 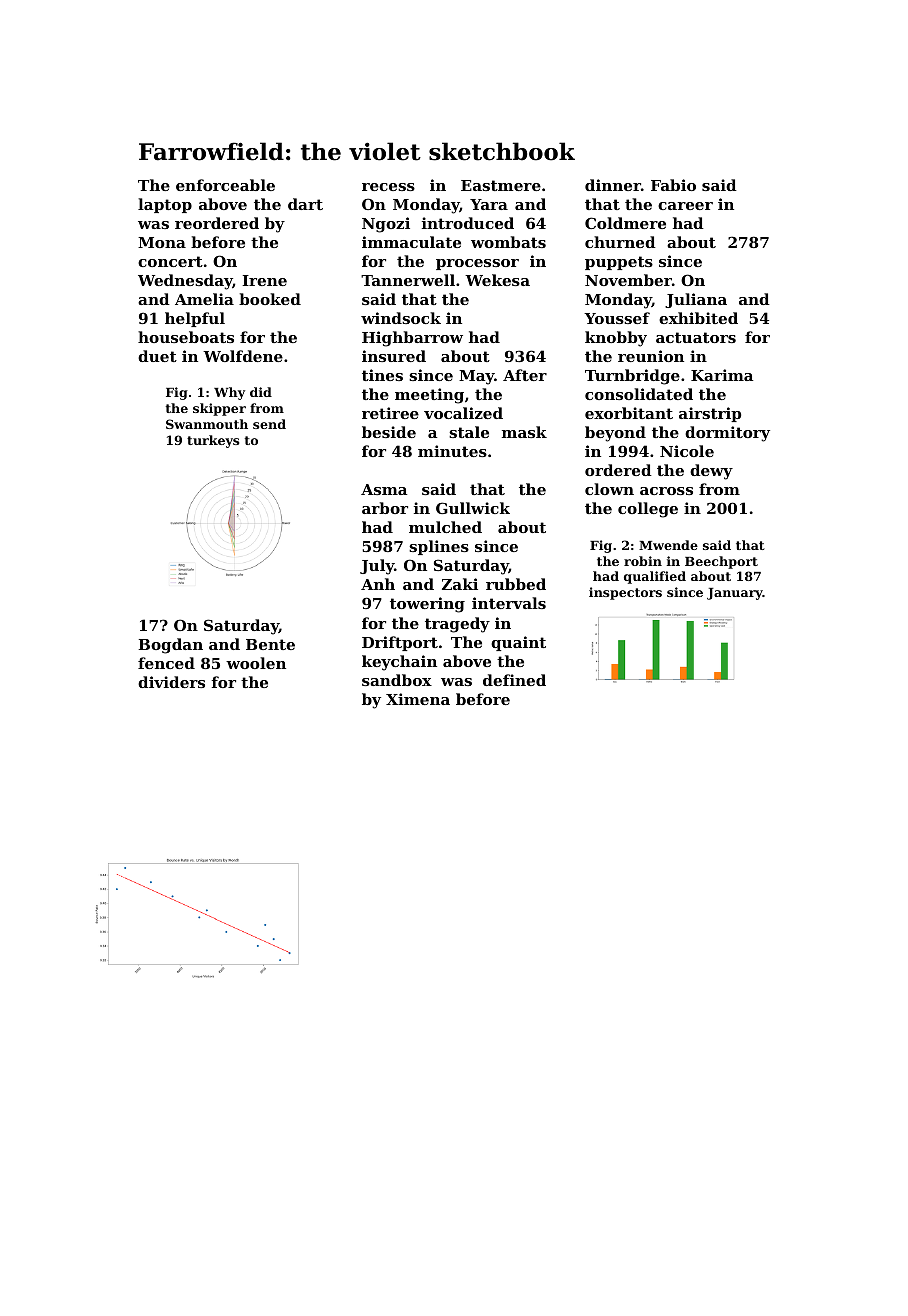 I want to click on churned, so click(x=620, y=242).
